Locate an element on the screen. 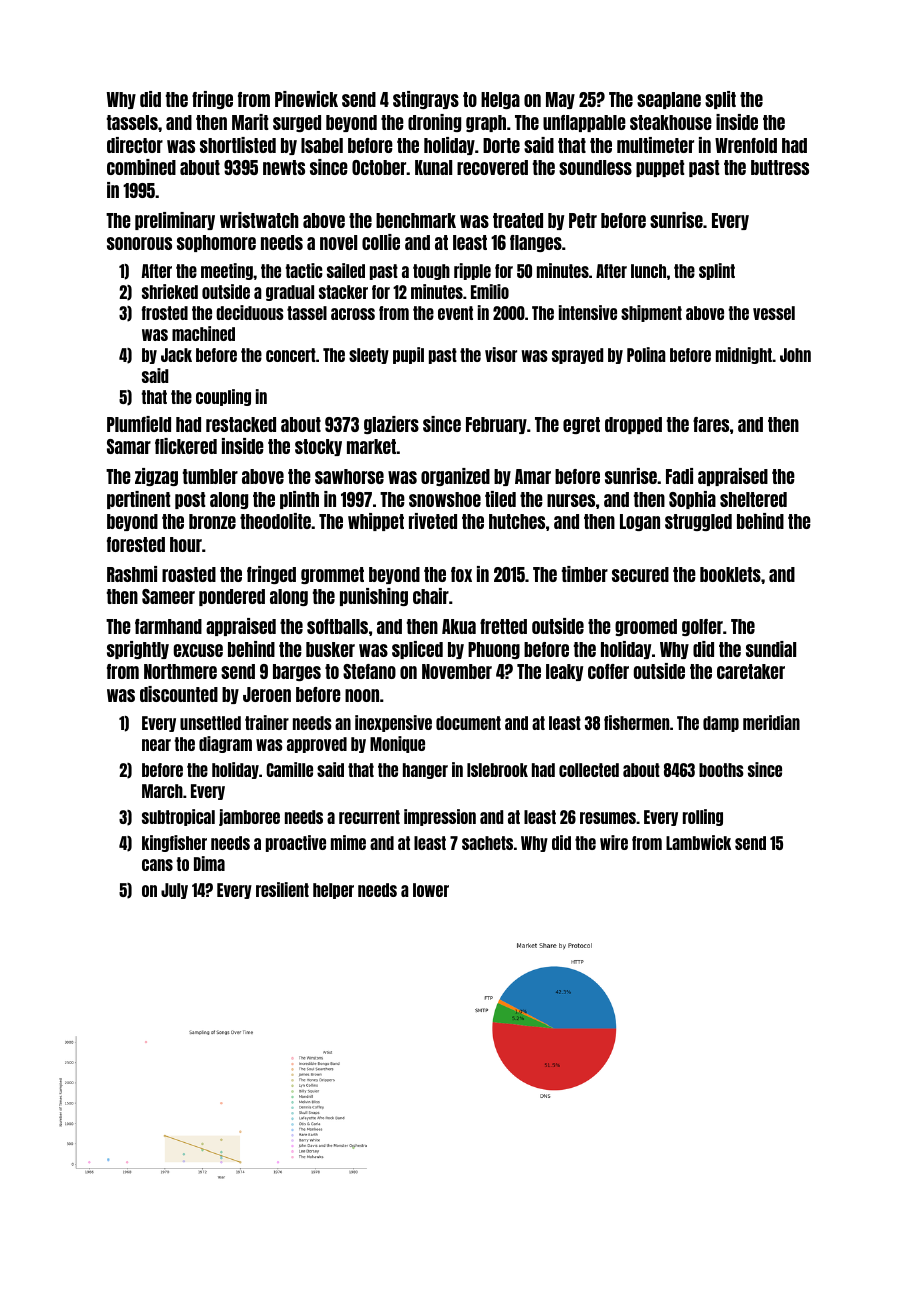 This screenshot has height=1308, width=924. split is located at coordinates (720, 100).
